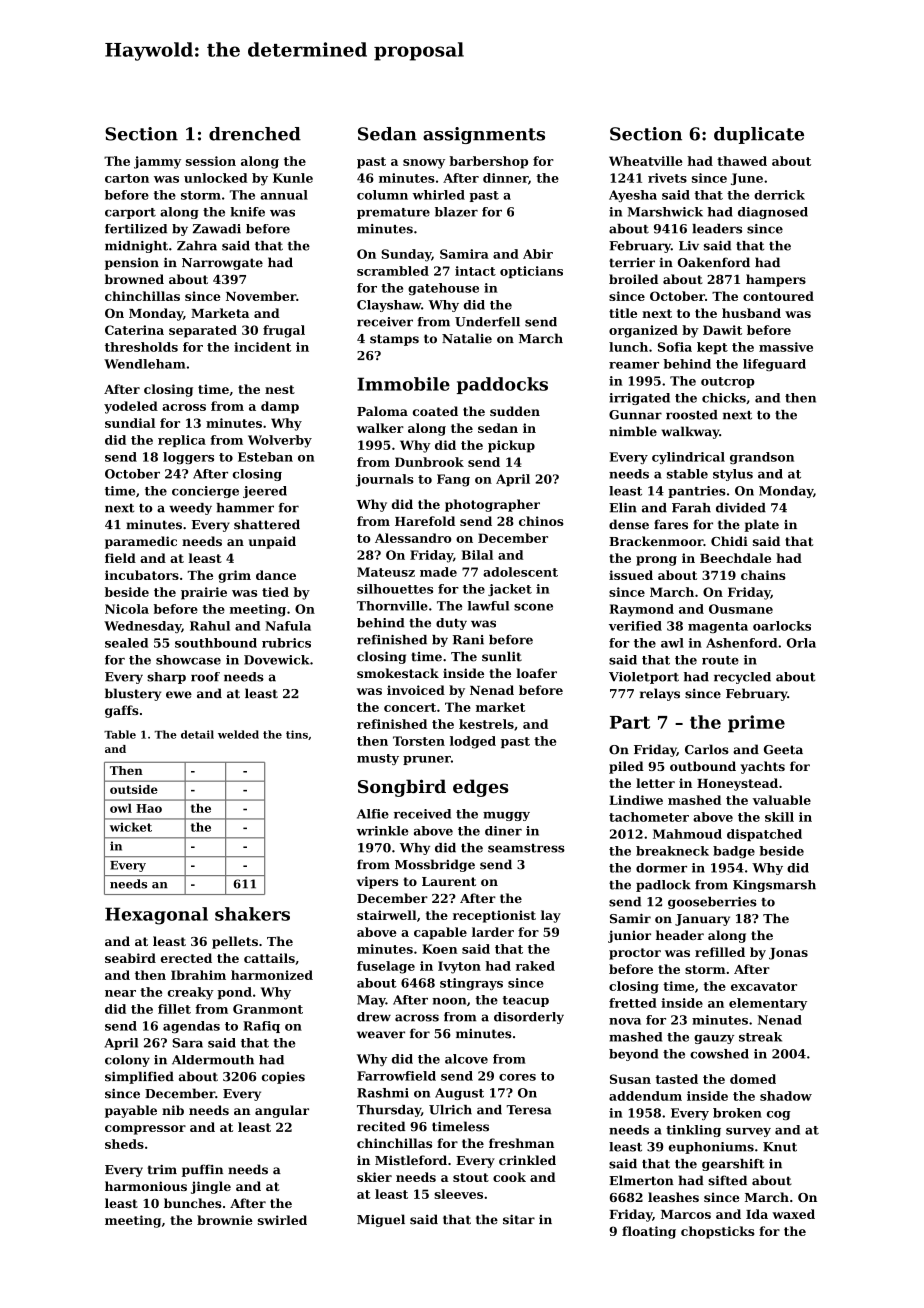 The width and height of the screenshot is (924, 1308). What do you see at coordinates (759, 135) in the screenshot?
I see `duplicate` at bounding box center [759, 135].
